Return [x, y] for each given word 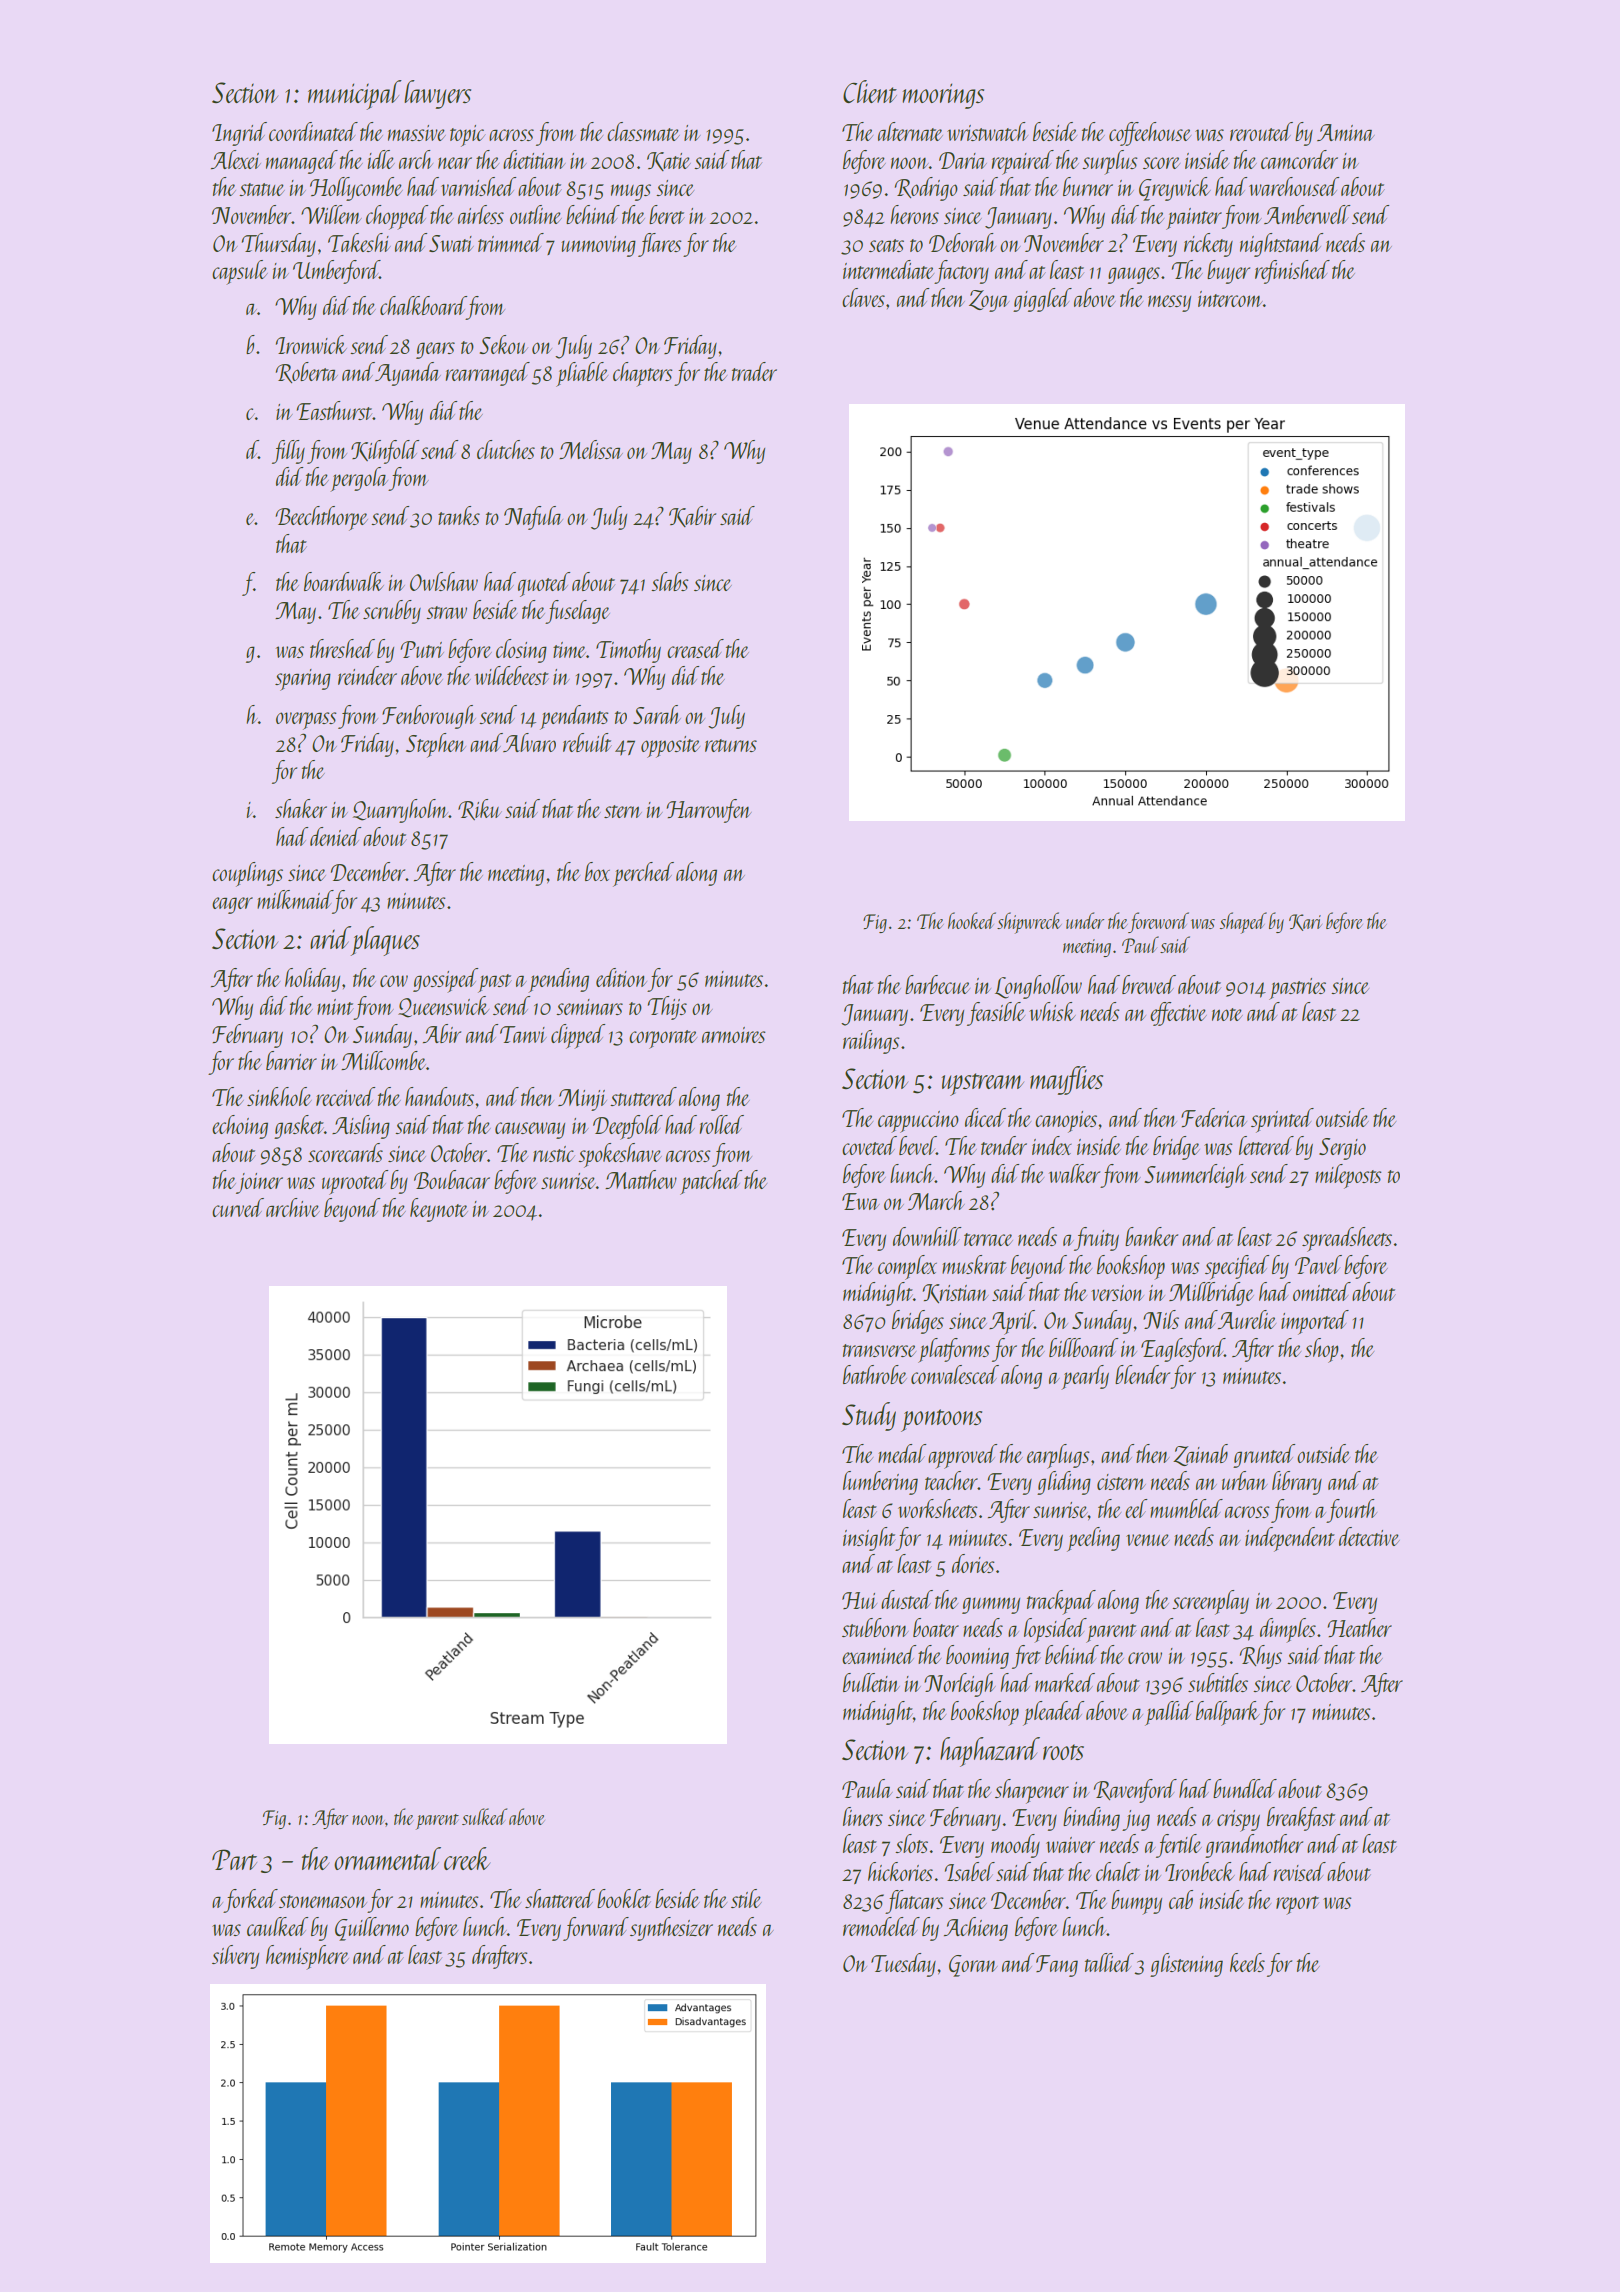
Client [870, 91]
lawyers [437, 94]
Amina [1345, 132]
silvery [235, 1957]
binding [1091, 1819]
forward [596, 1929]
